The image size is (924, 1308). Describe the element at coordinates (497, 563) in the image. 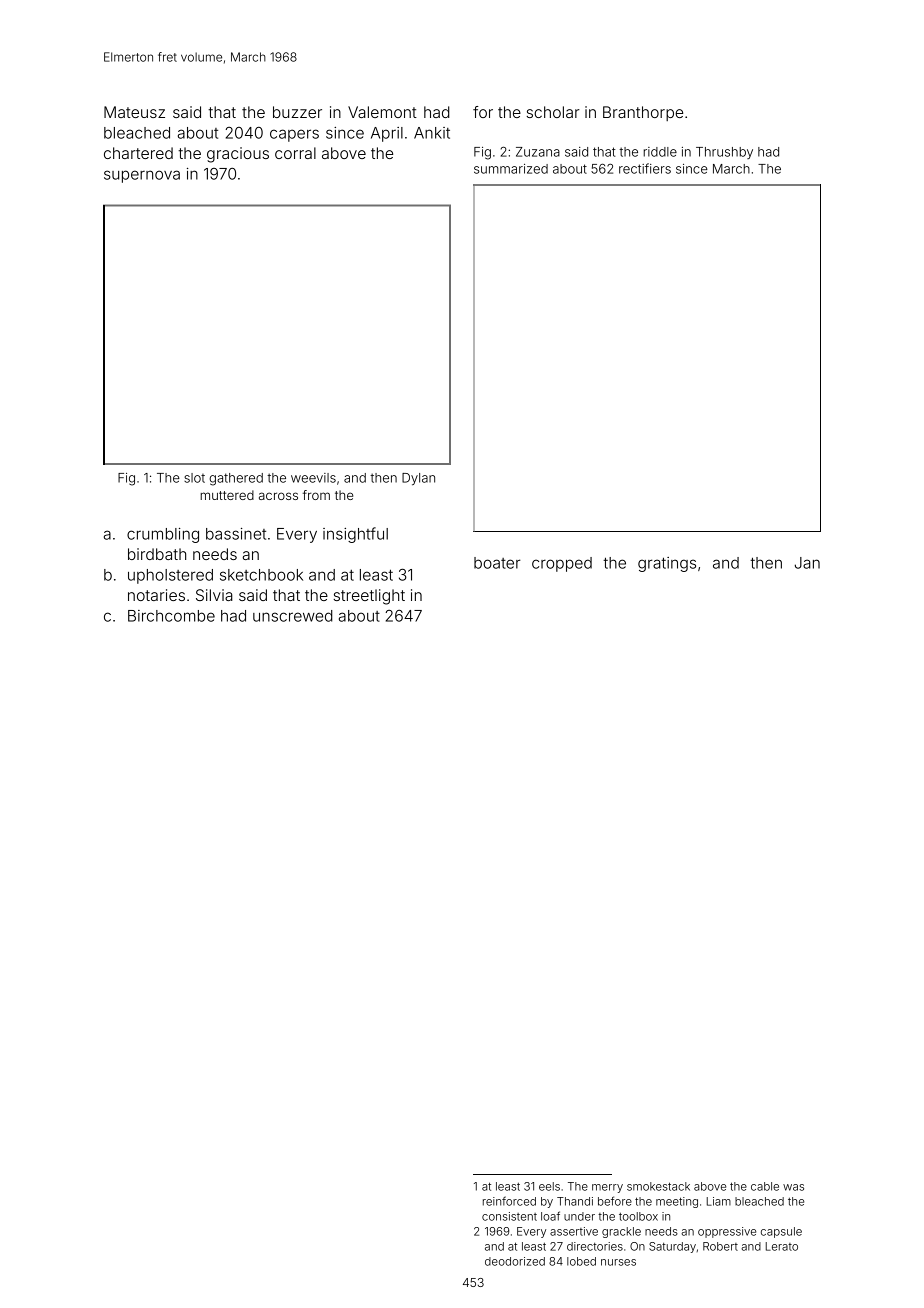

I see `boater` at that location.
